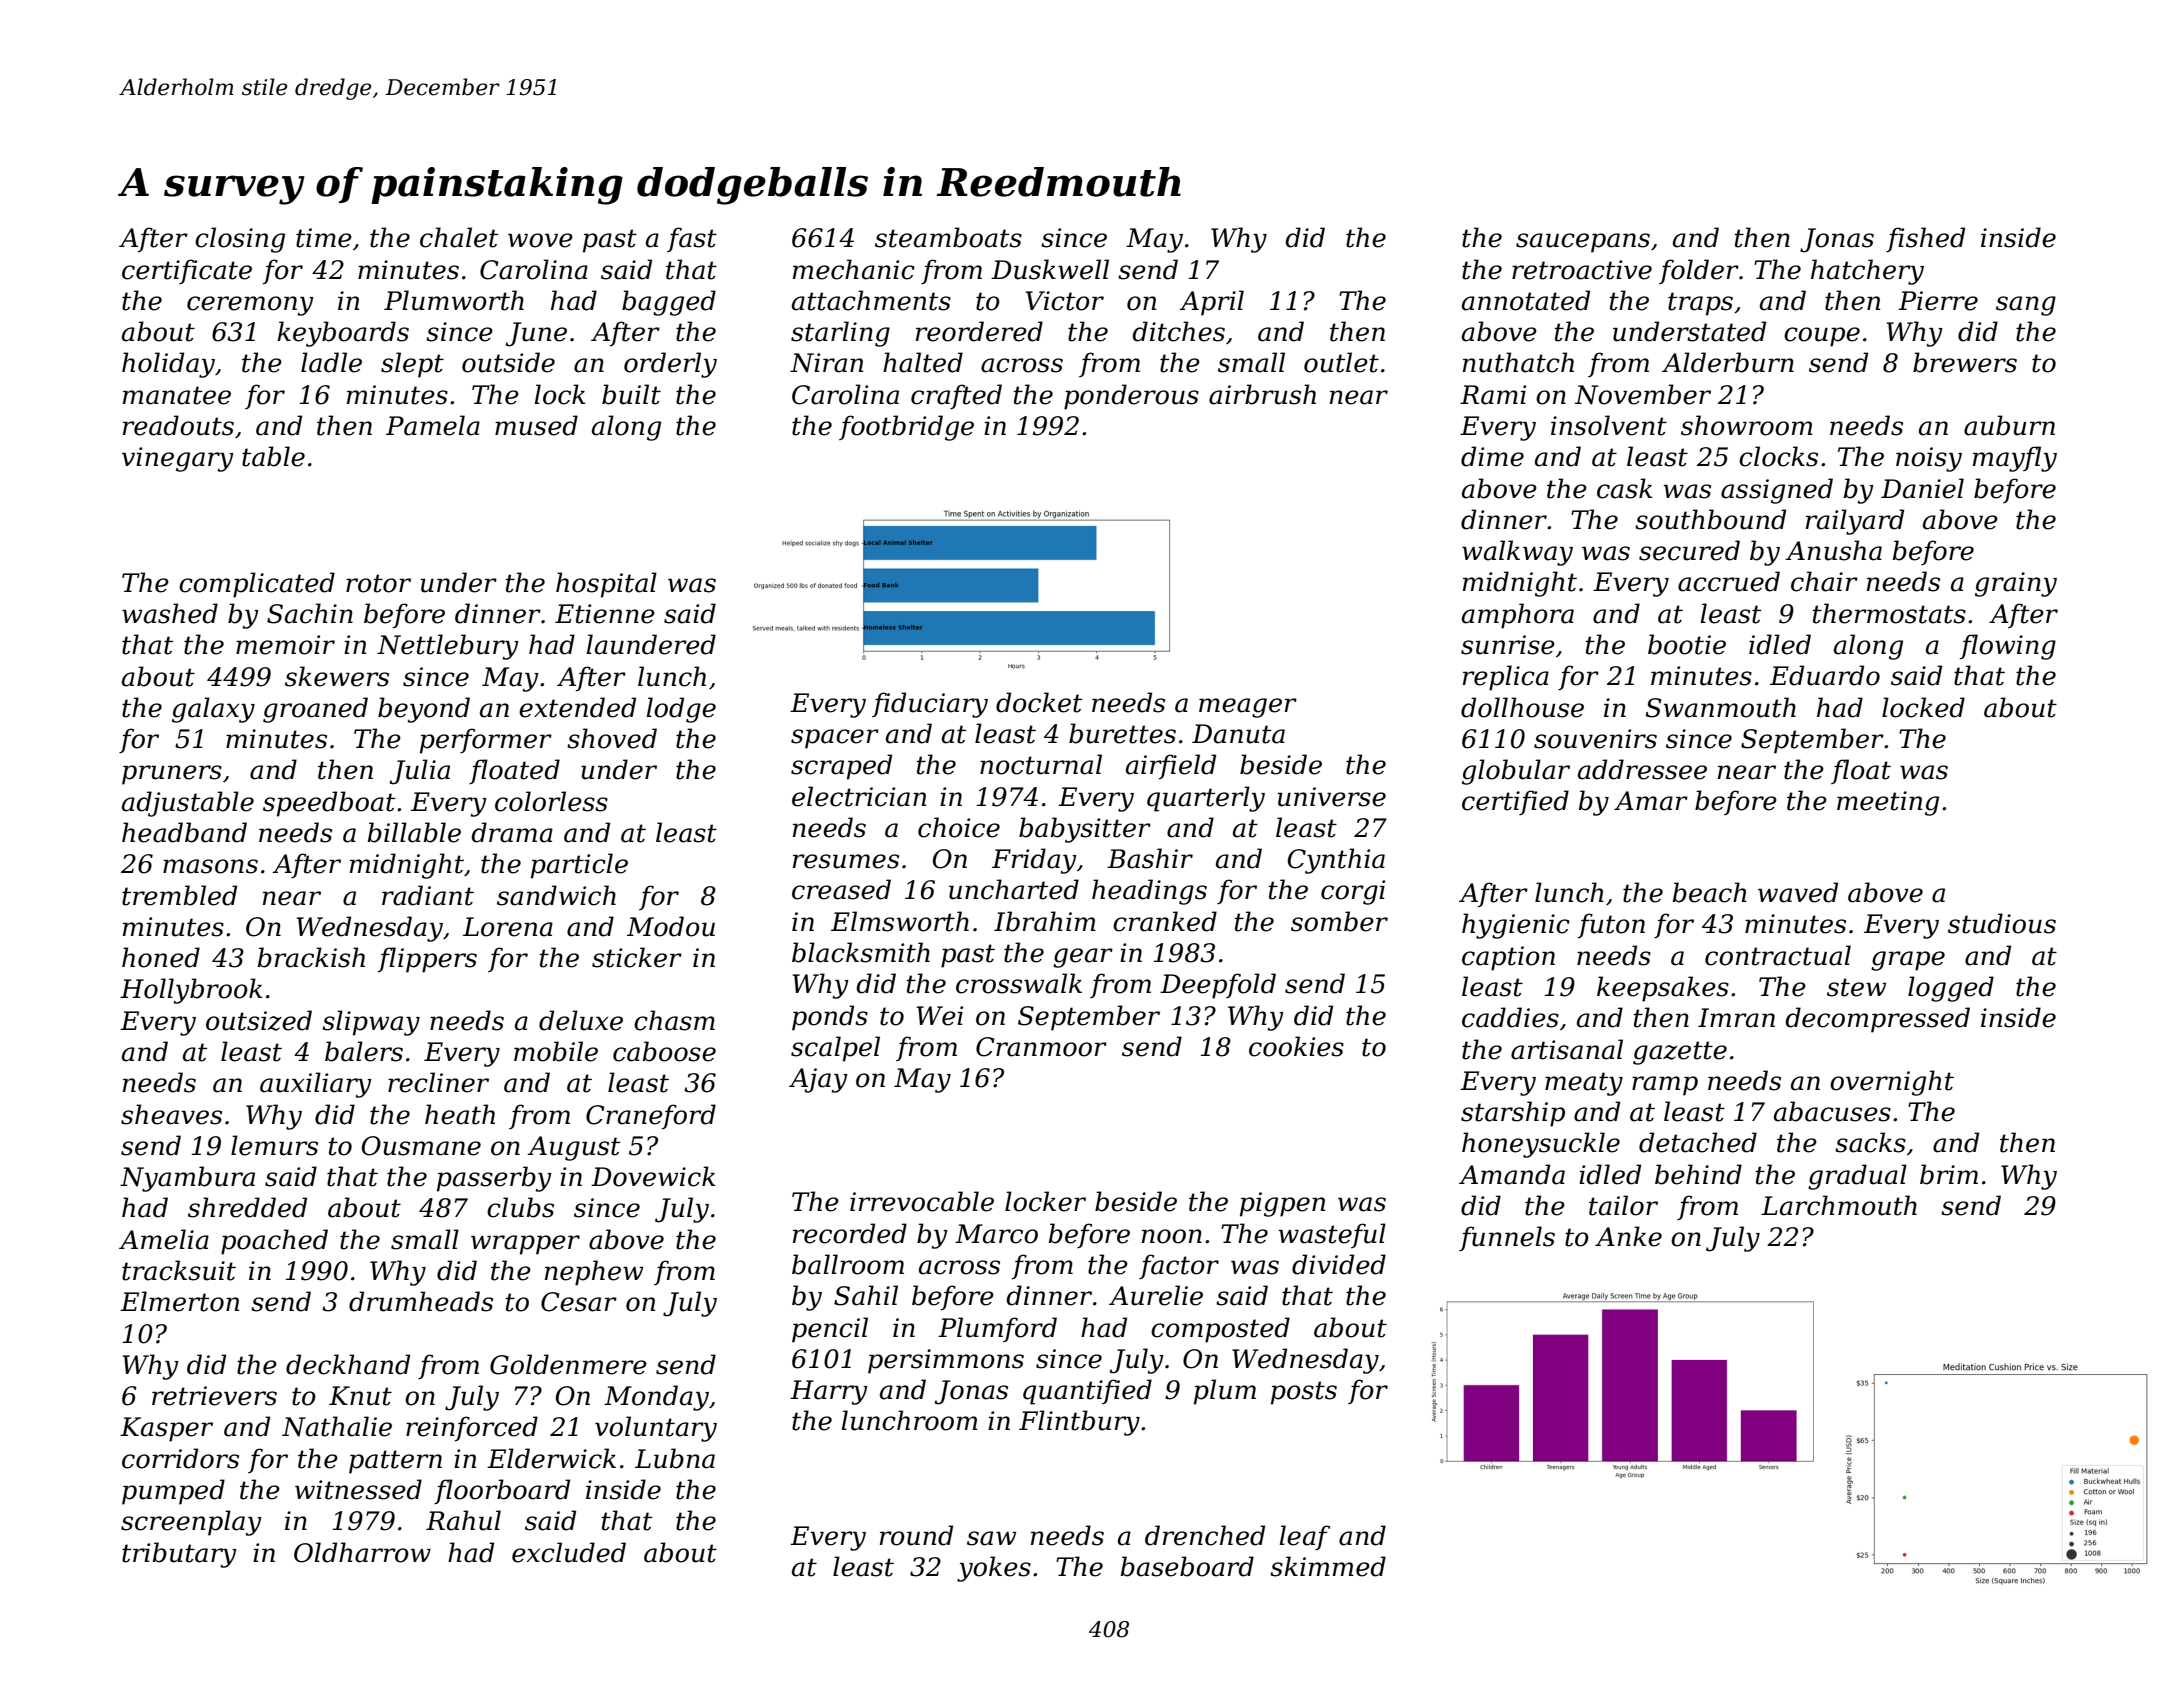 The width and height of the screenshot is (2178, 1683). Describe the element at coordinates (948, 237) in the screenshot. I see `steamboats` at that location.
